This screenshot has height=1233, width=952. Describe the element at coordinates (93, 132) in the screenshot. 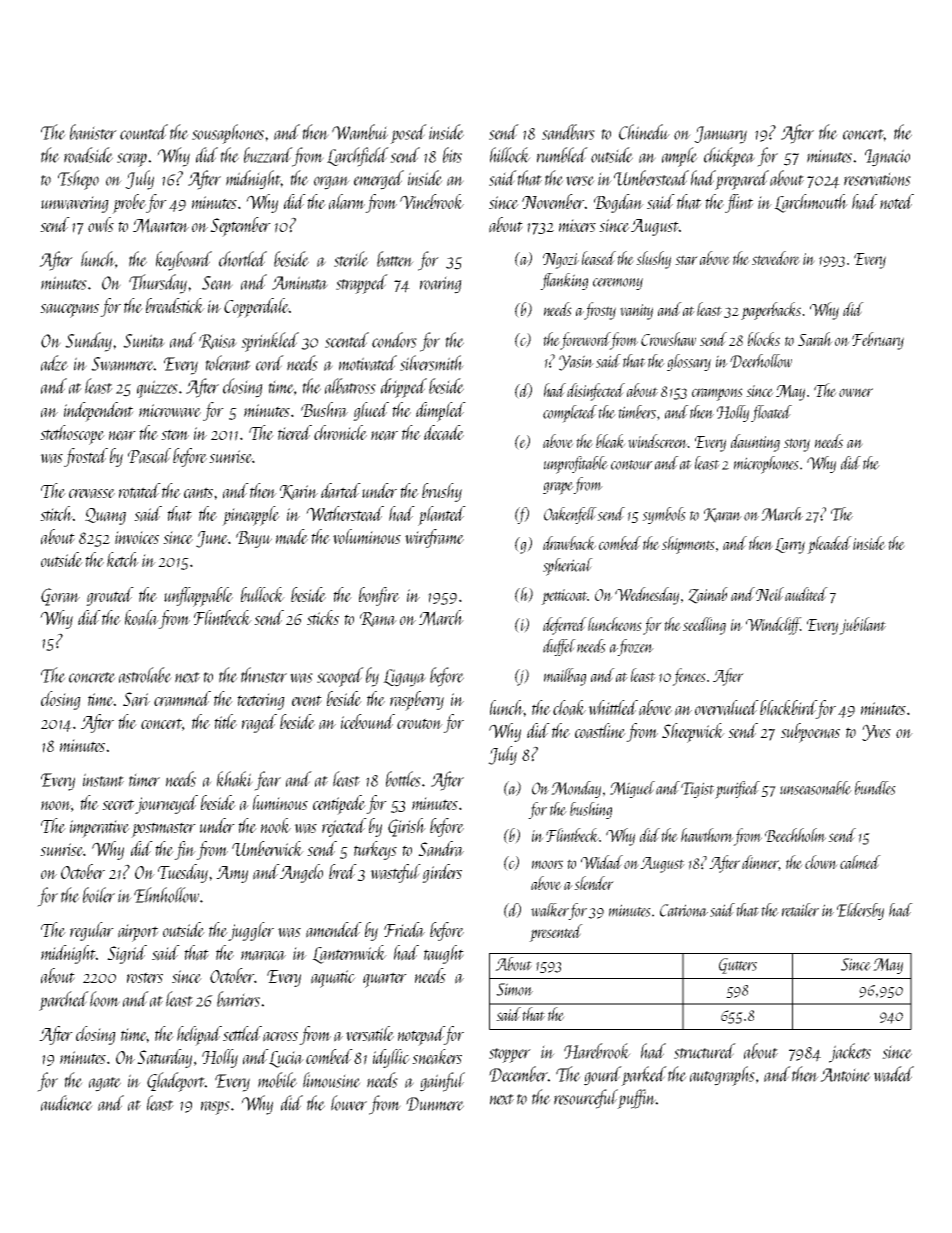

I see `banister` at that location.
